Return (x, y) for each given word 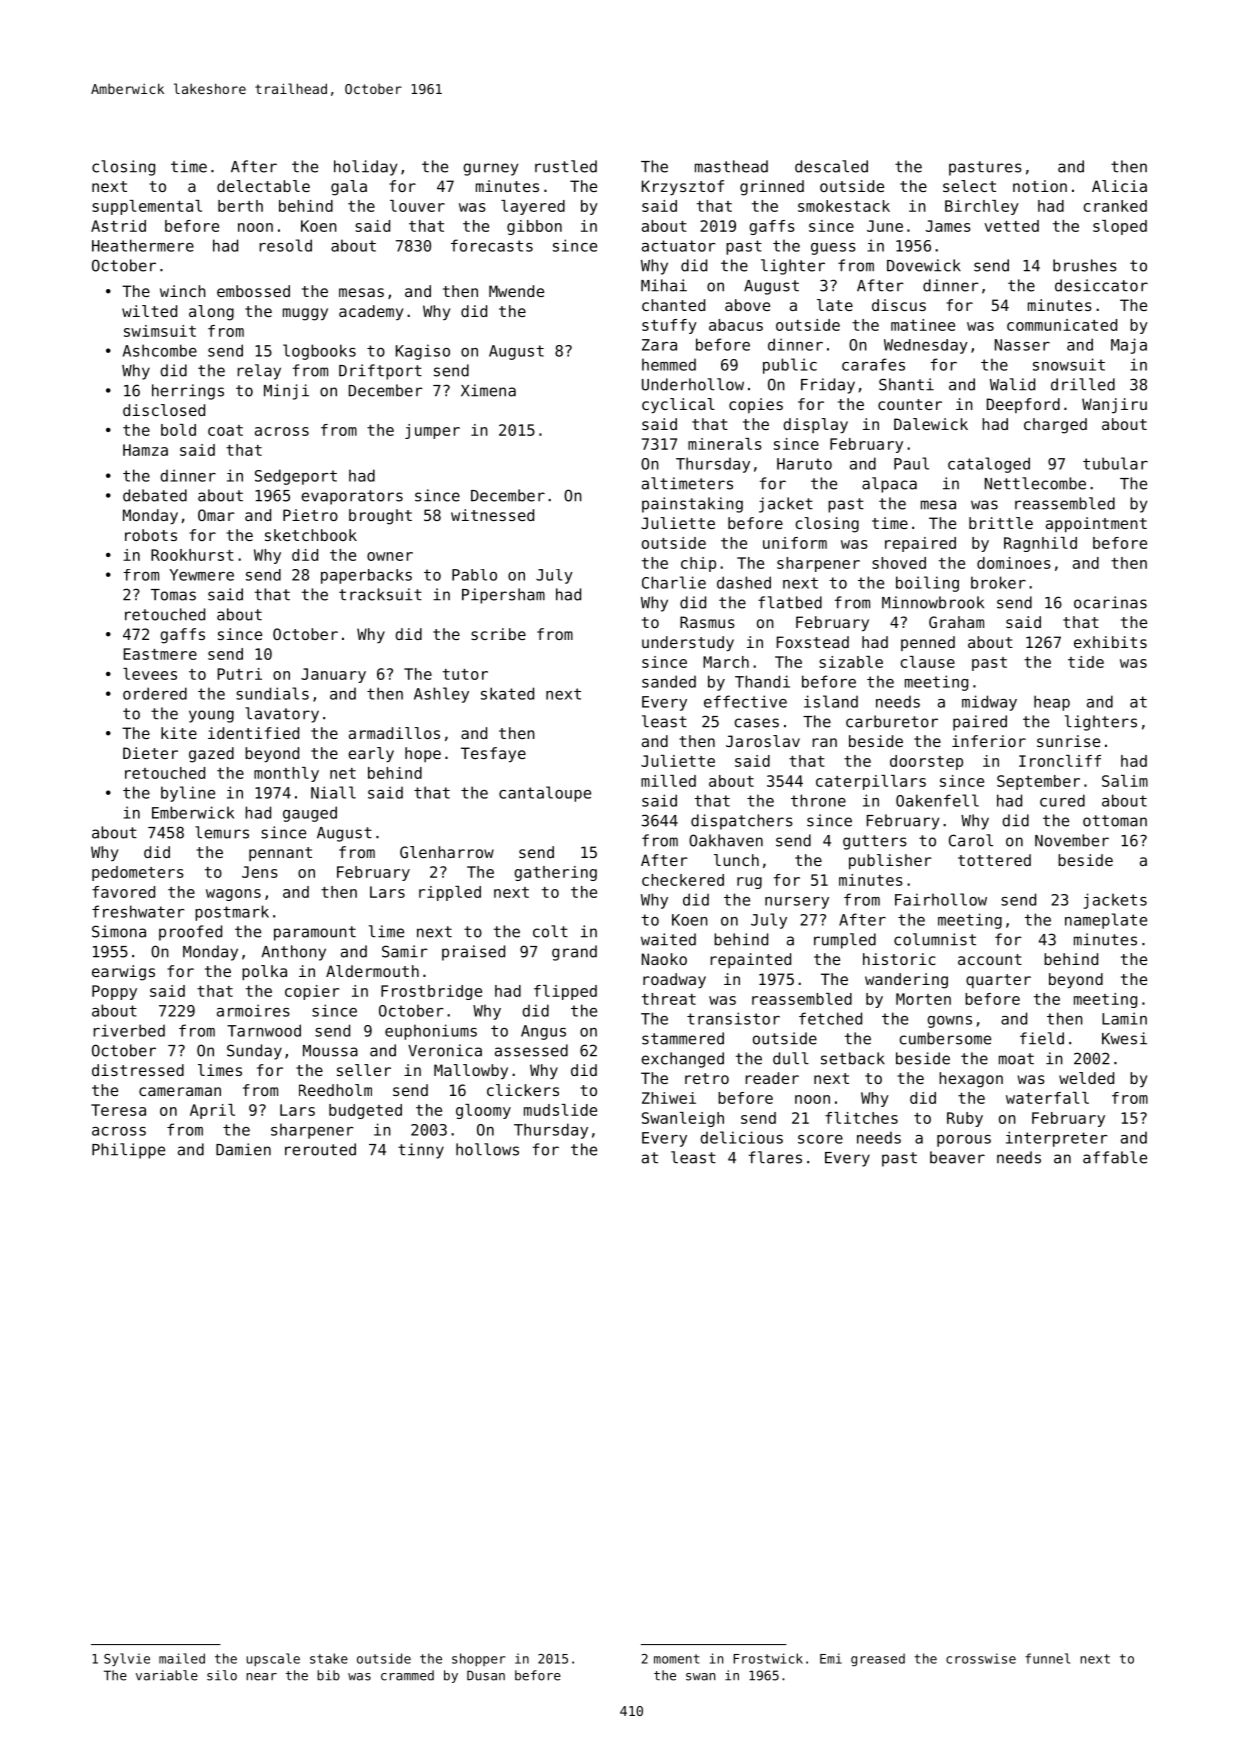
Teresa (118, 1110)
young (211, 716)
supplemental (147, 207)
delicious (741, 1137)
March (726, 662)
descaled (831, 166)
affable (1115, 1157)
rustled (566, 166)
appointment (1096, 525)
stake (329, 1658)
